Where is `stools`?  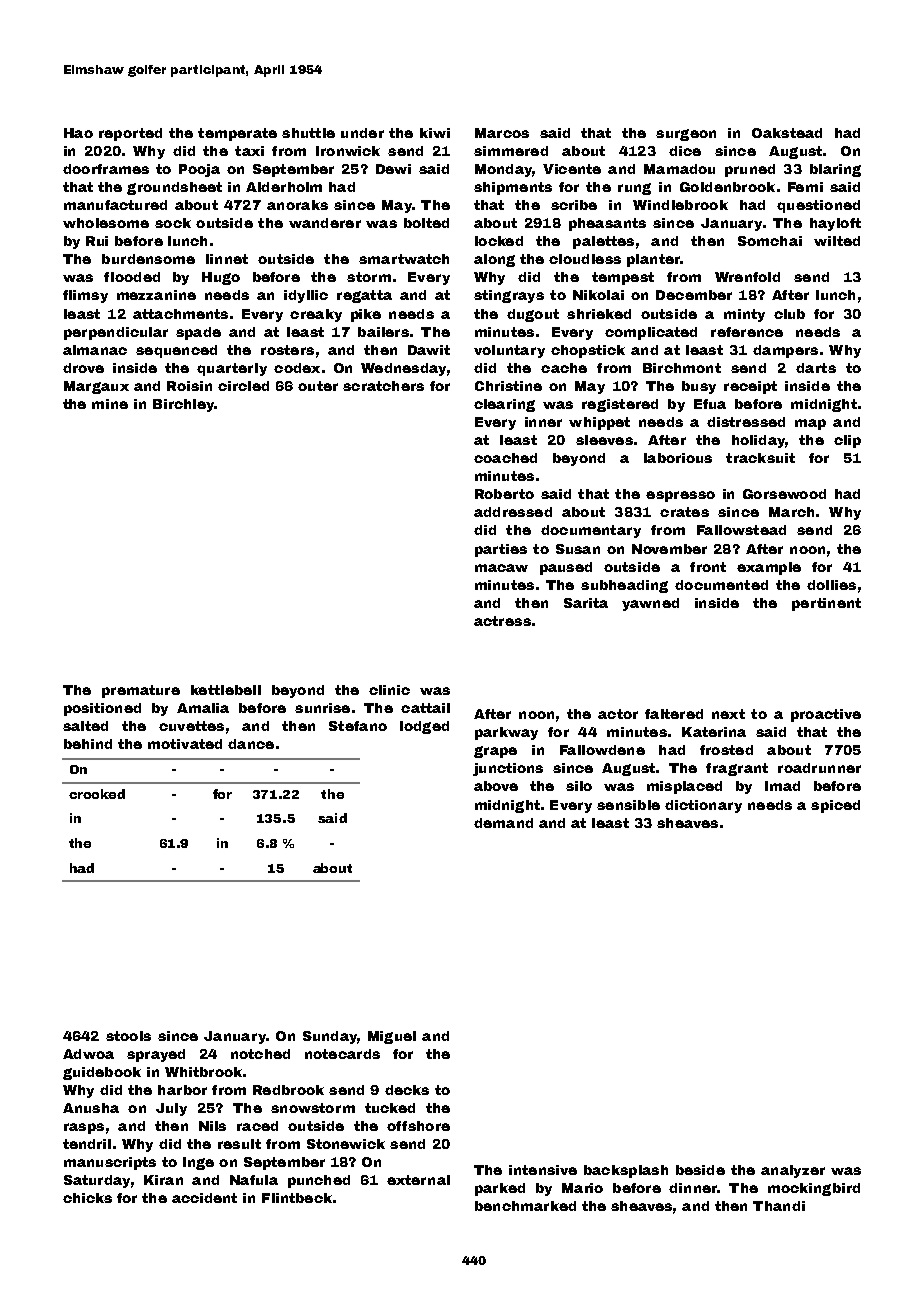 stools is located at coordinates (128, 1036).
